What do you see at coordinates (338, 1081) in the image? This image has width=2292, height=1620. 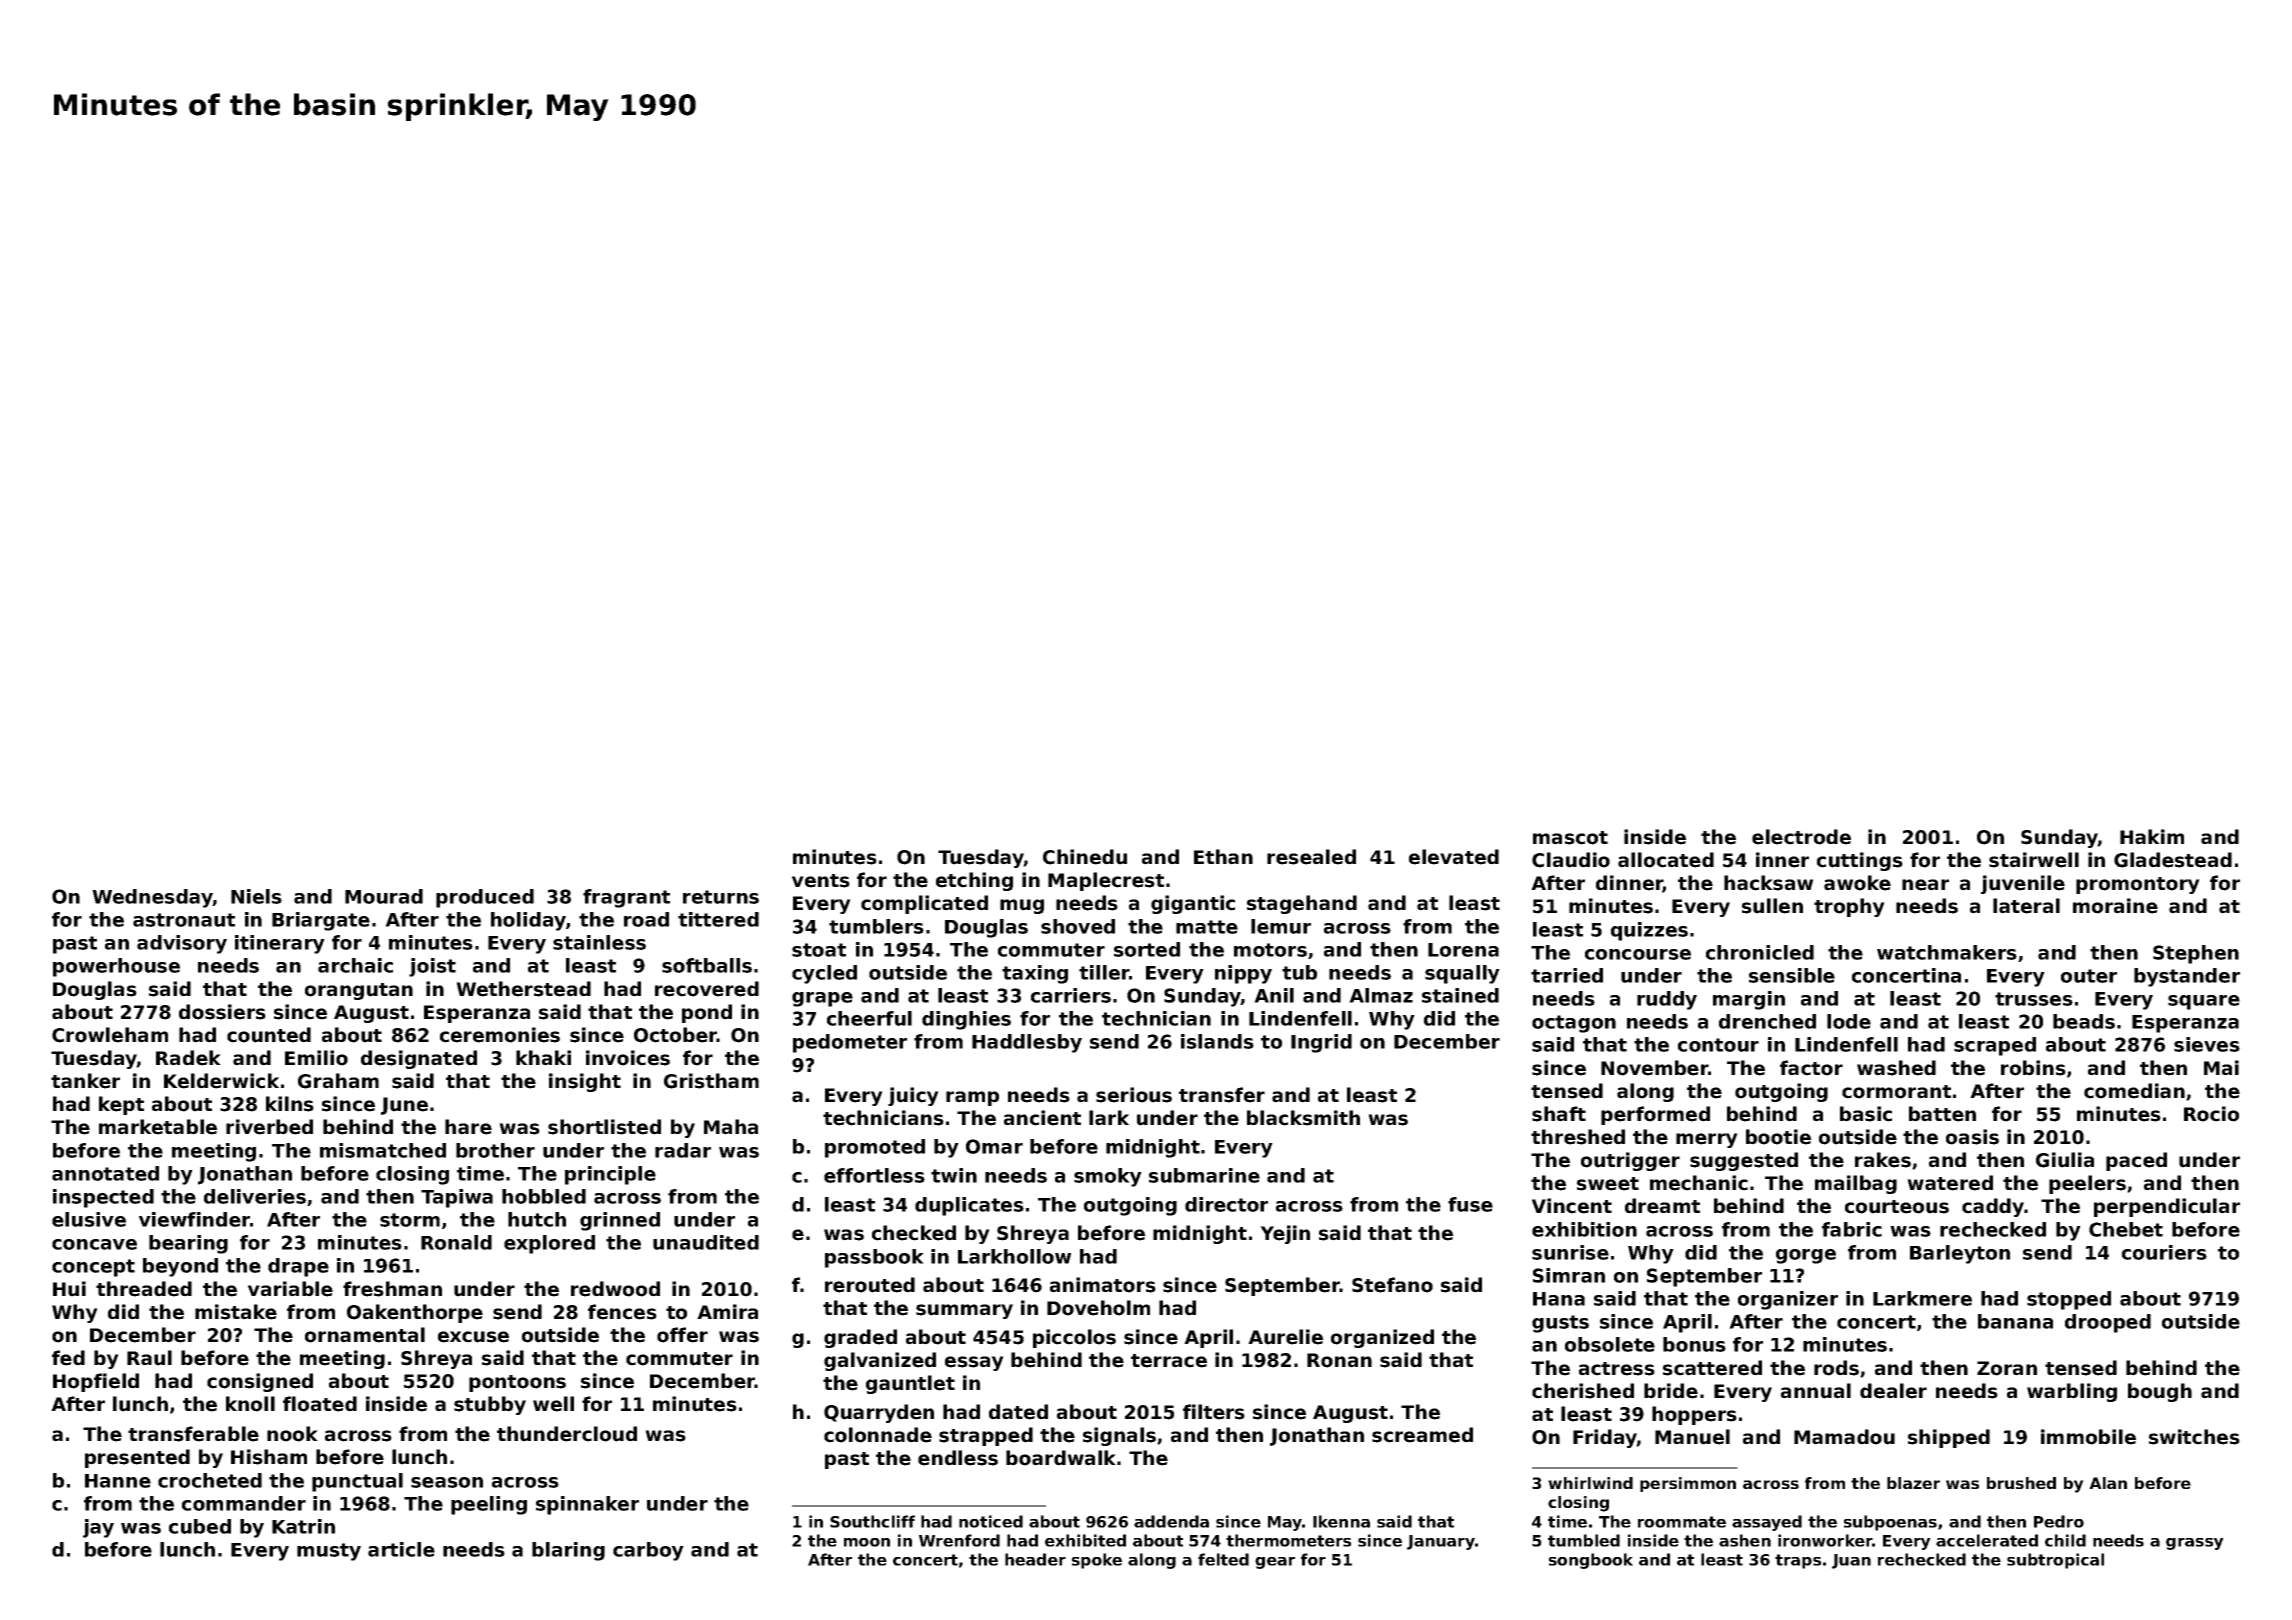 I see `Graham` at bounding box center [338, 1081].
